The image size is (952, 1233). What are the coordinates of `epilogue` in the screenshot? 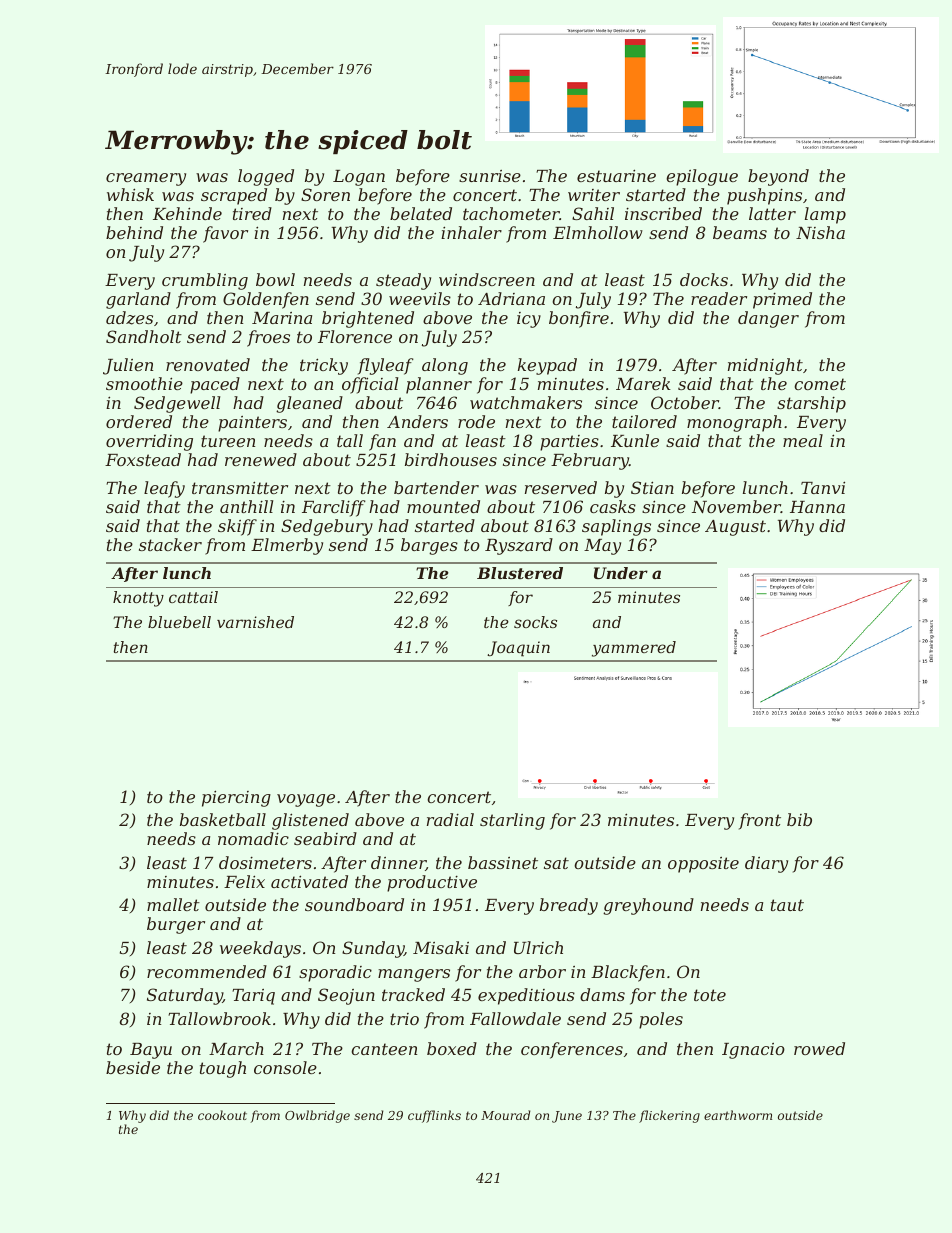 It's located at (702, 177).
